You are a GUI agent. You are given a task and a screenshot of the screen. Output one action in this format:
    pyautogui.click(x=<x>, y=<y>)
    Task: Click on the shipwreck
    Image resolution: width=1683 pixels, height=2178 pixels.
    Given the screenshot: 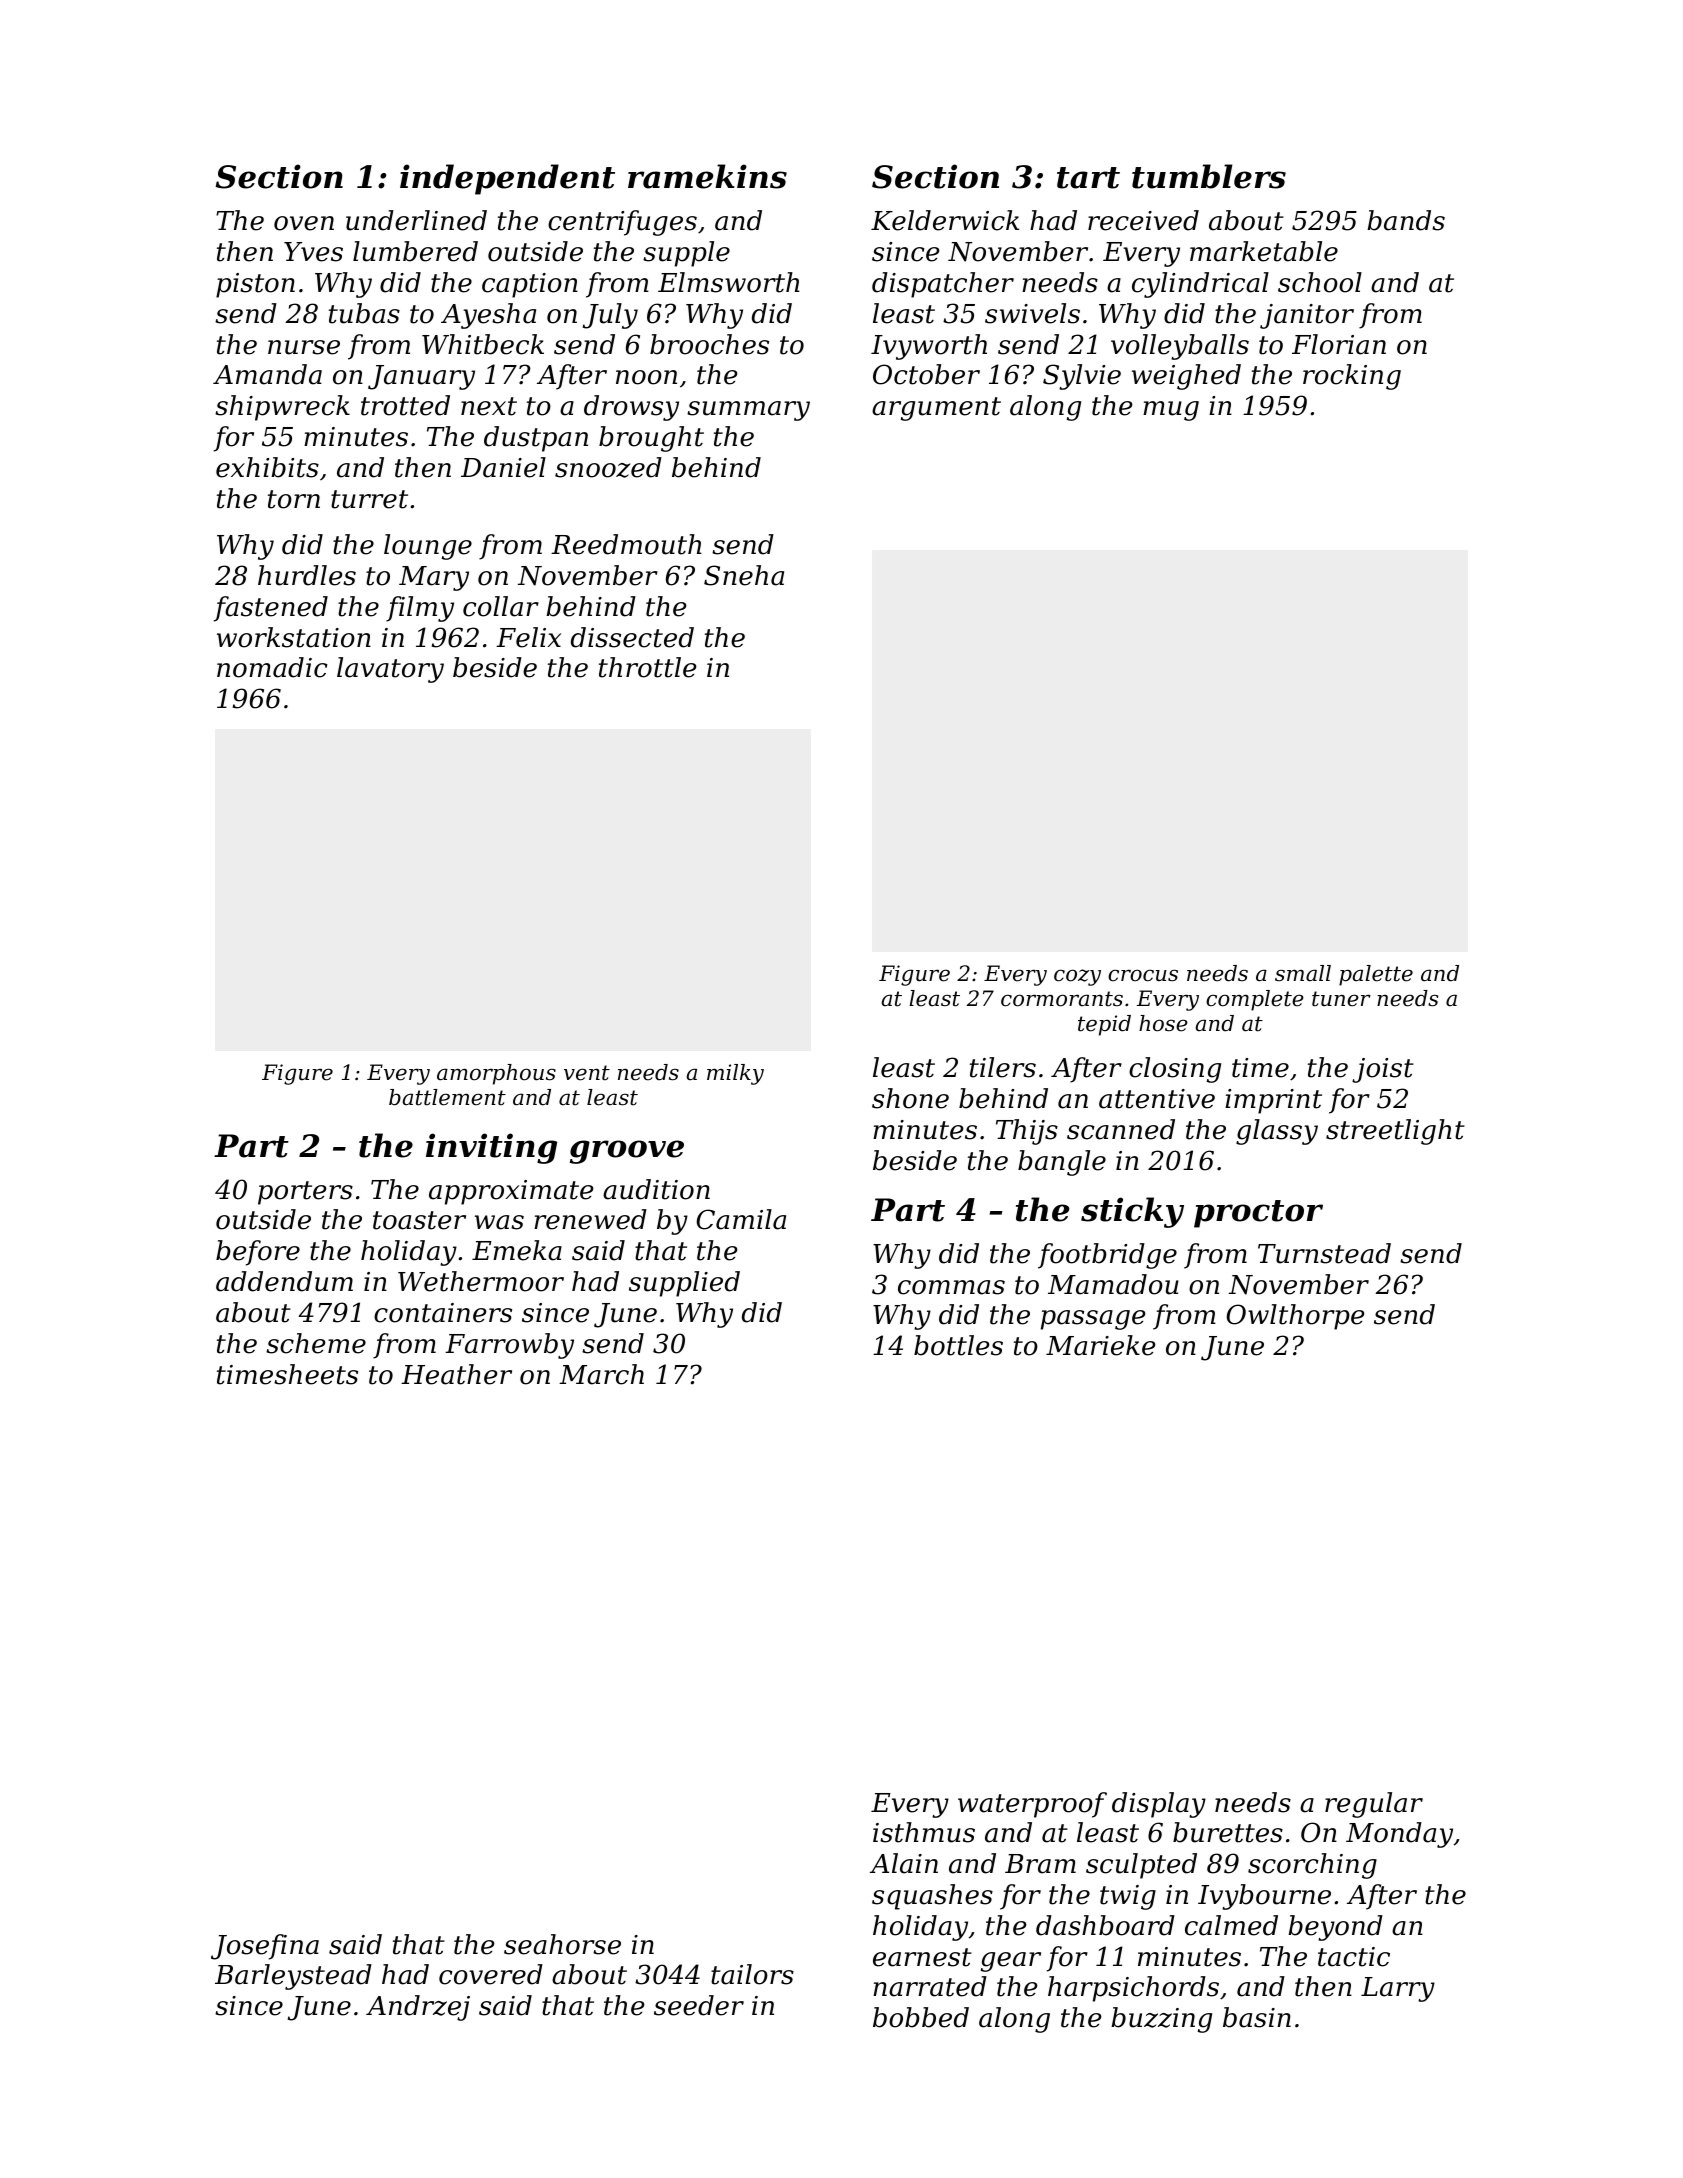 What is the action you would take?
    pyautogui.click(x=282, y=408)
